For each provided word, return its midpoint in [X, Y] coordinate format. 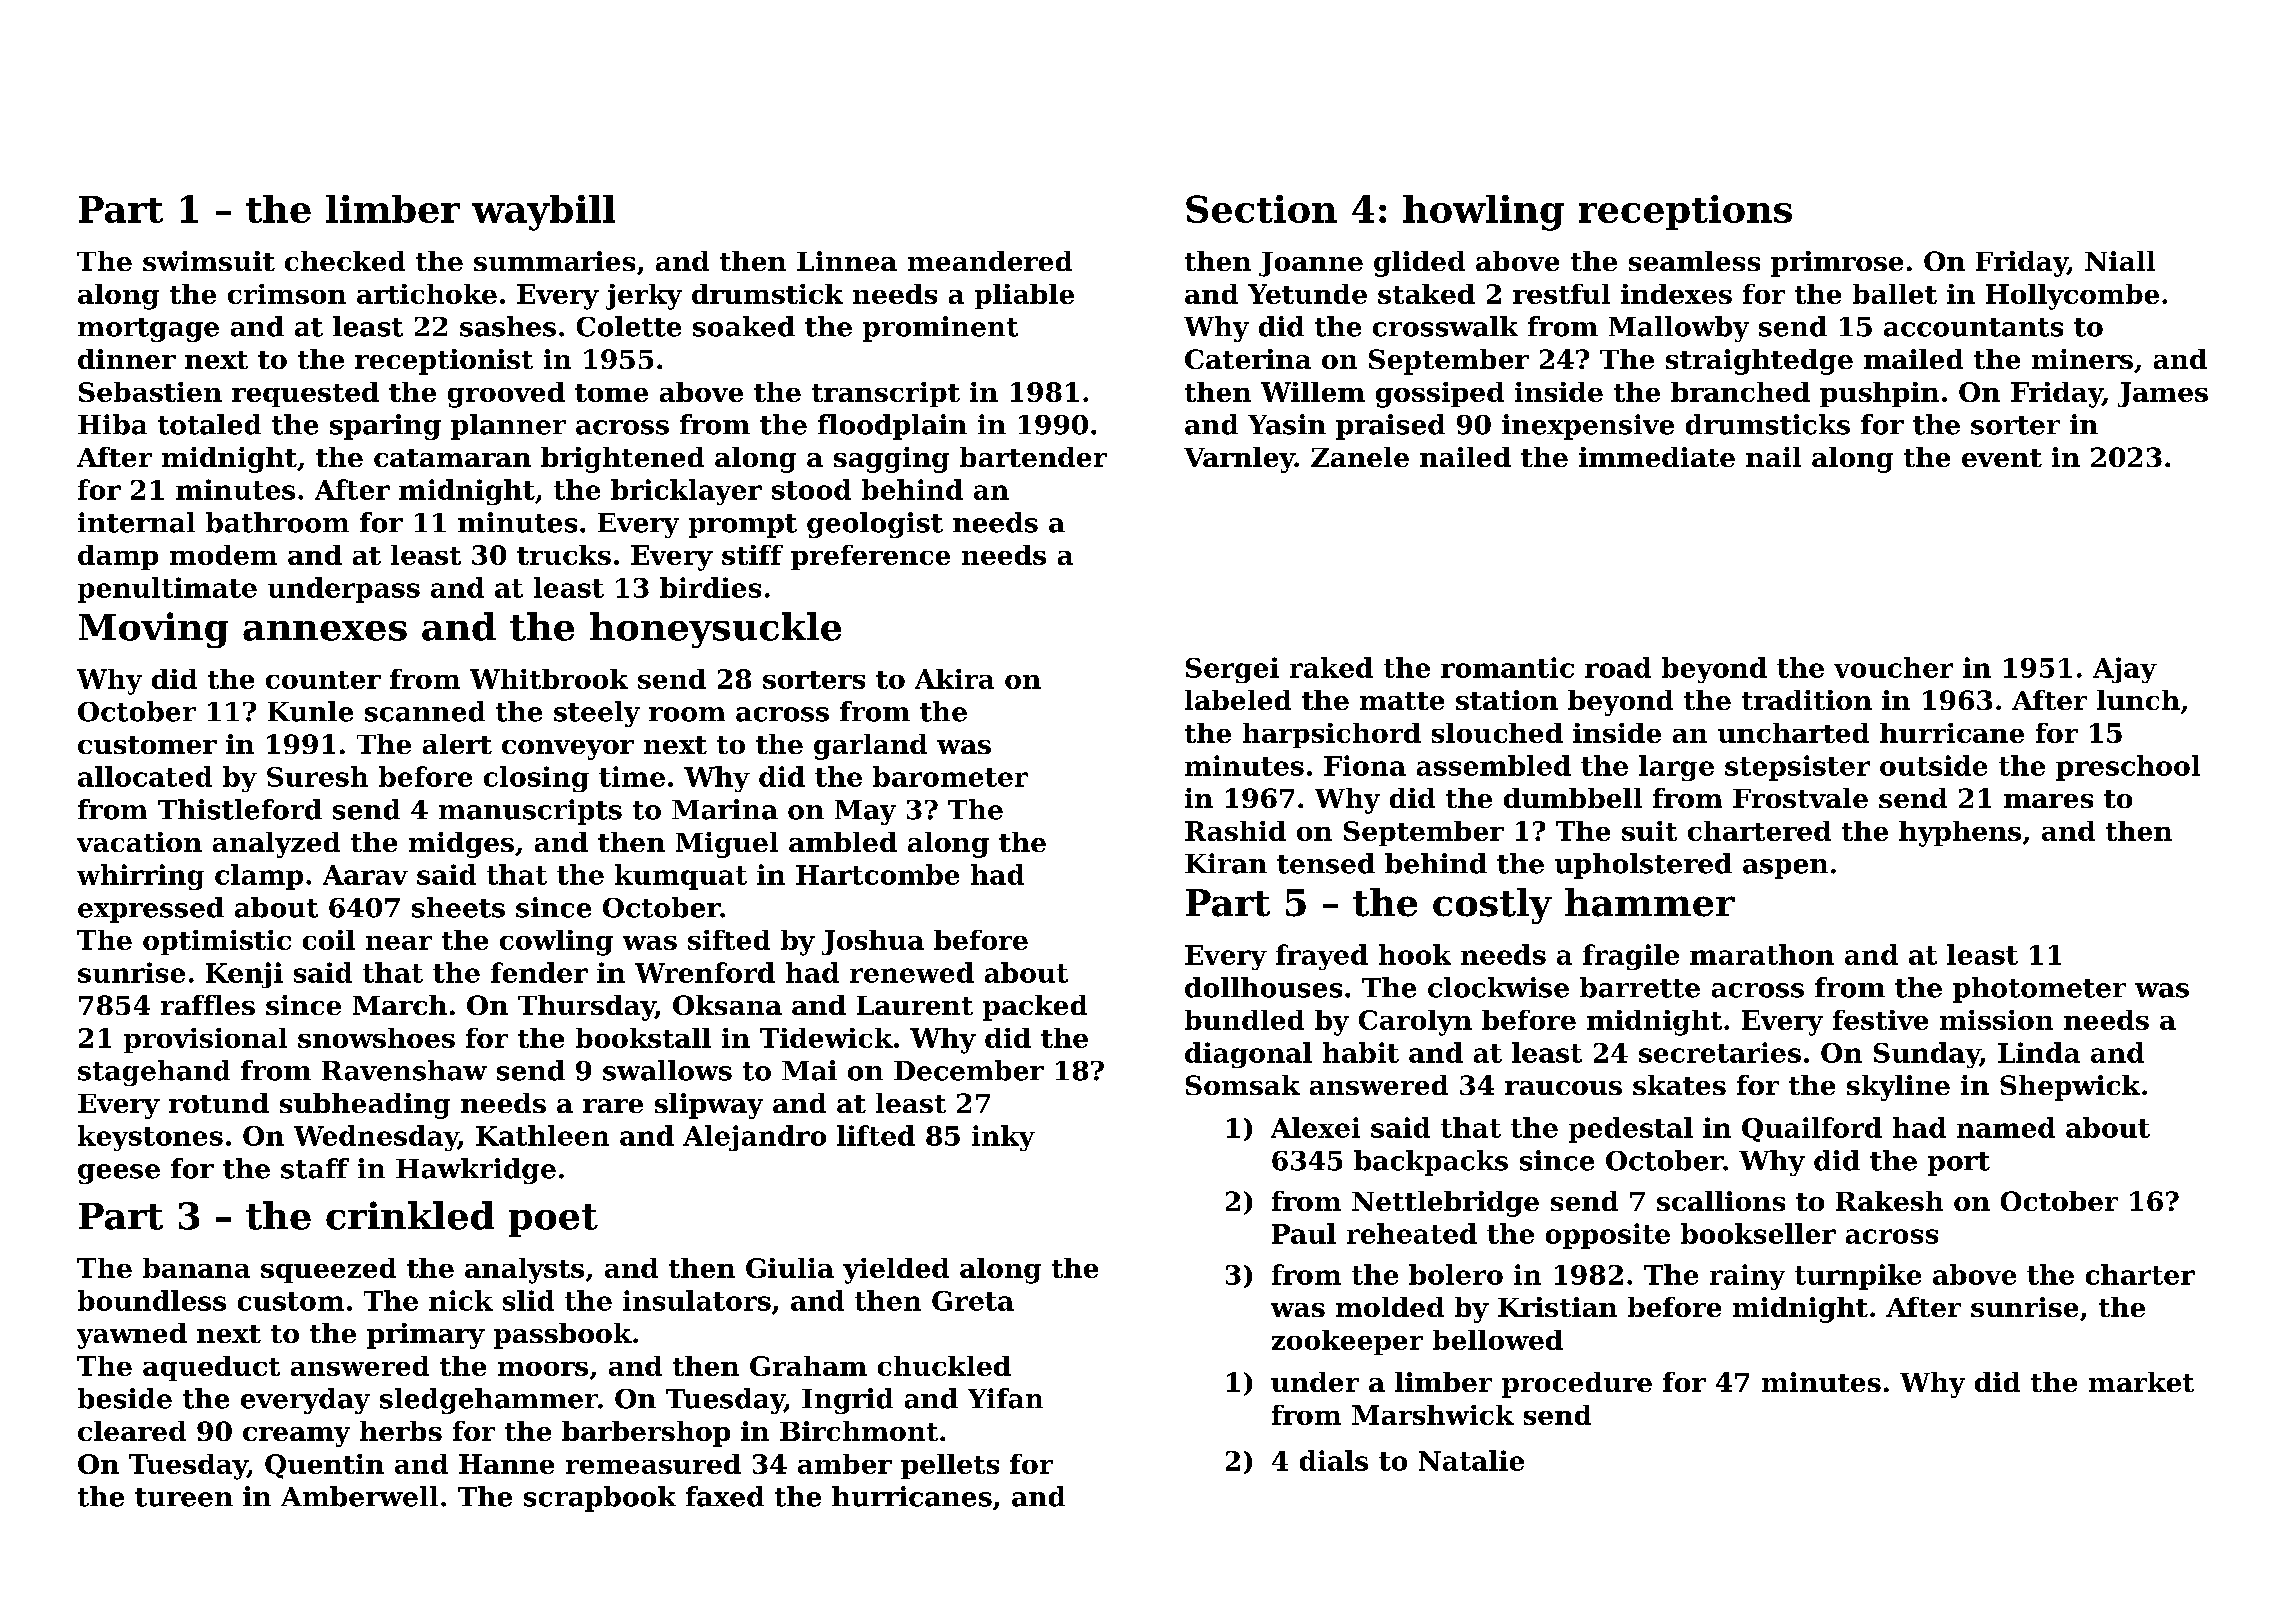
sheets [458, 907]
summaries [554, 261]
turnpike [1858, 1277]
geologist [875, 525]
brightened [622, 460]
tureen [184, 1497]
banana [196, 1268]
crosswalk [1445, 326]
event [2002, 458]
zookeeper [1347, 1342]
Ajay [2125, 670]
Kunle [310, 711]
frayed [1322, 957]
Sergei [1232, 670]
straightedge [1759, 362]
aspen [1785, 869]
